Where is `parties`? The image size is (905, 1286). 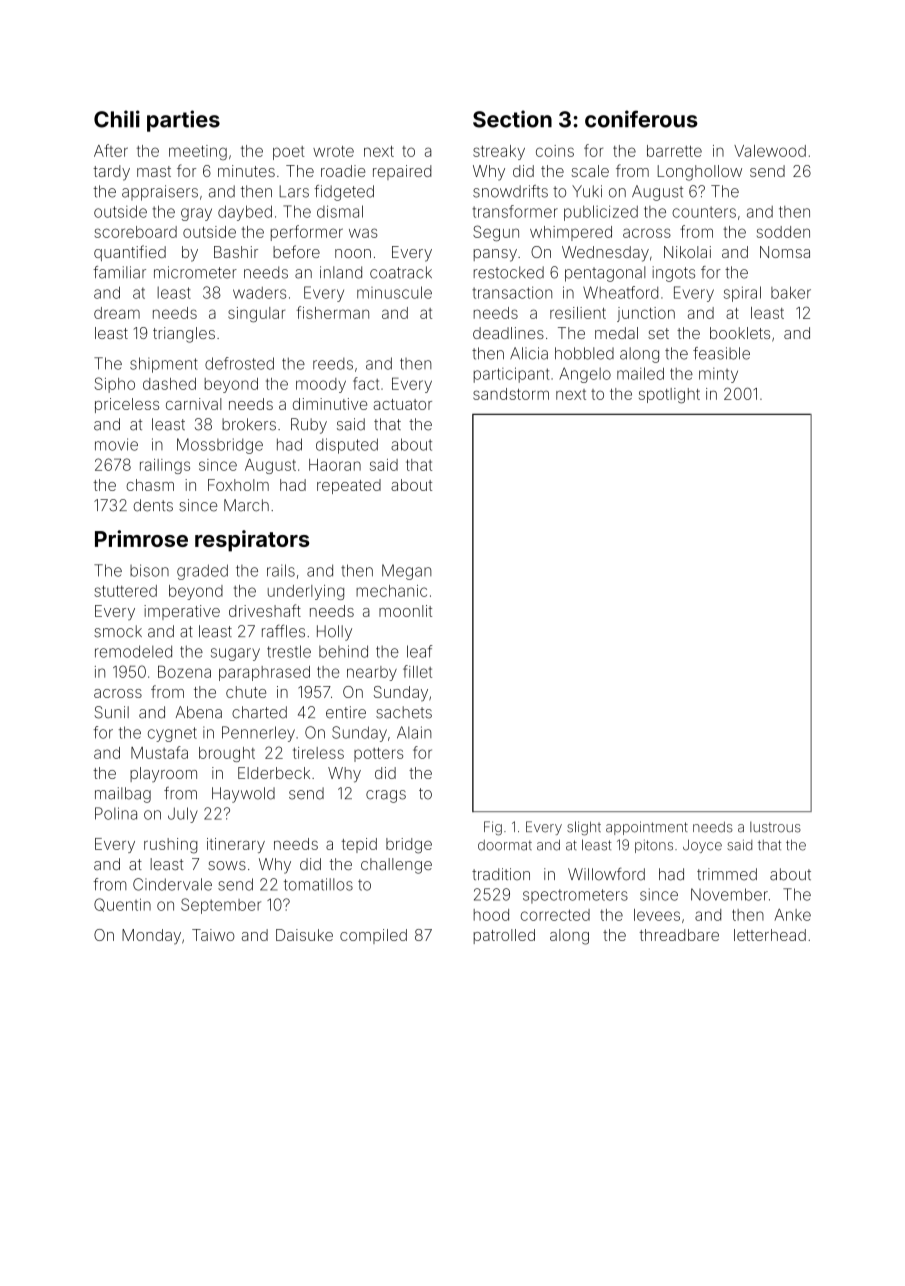 parties is located at coordinates (183, 121).
